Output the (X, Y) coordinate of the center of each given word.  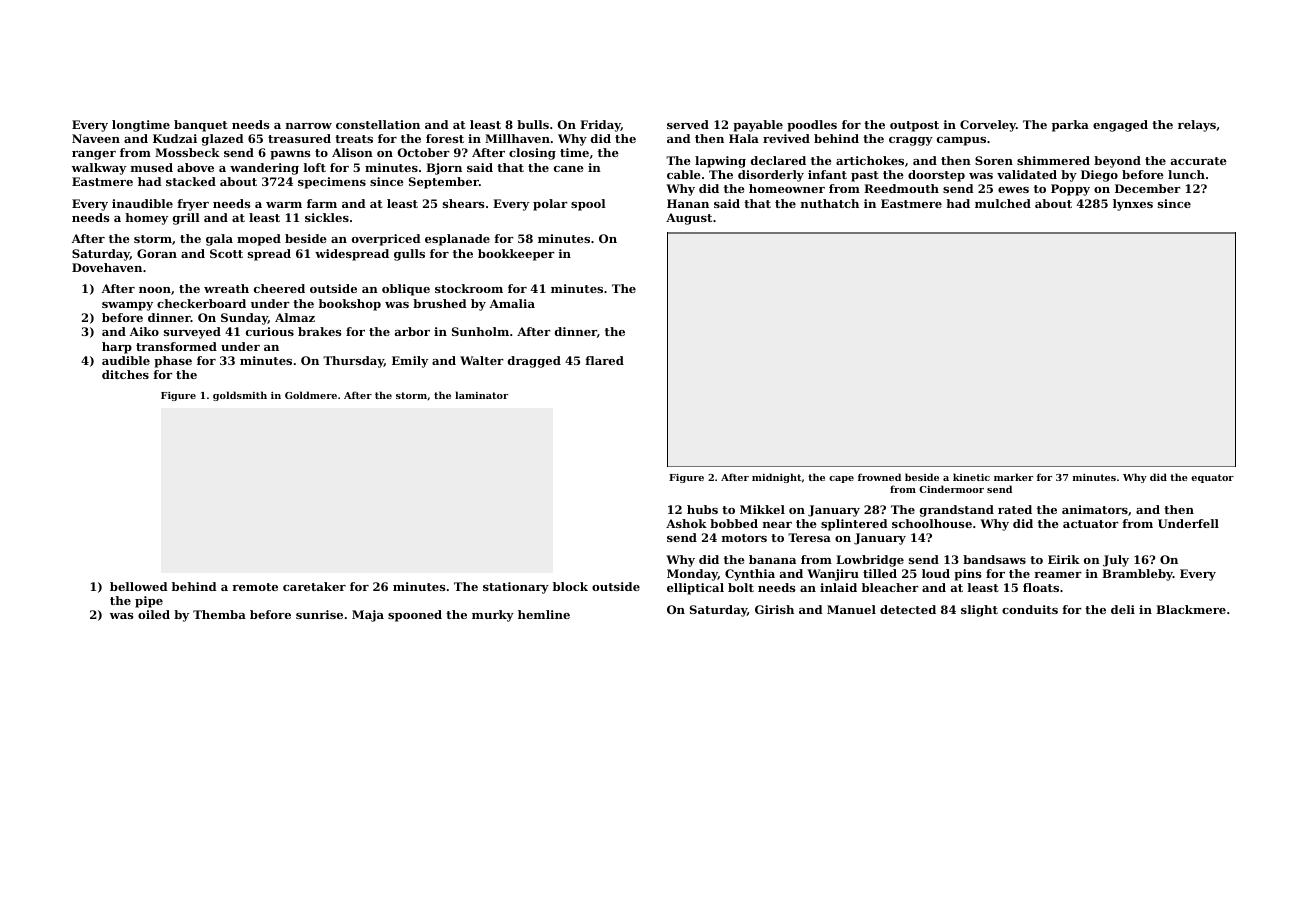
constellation (378, 124)
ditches (125, 374)
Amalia (512, 303)
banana (772, 559)
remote (255, 587)
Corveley (988, 126)
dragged (534, 362)
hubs (702, 509)
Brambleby (1137, 575)
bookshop (350, 305)
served (688, 124)
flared (604, 360)
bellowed (139, 586)
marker (1013, 477)
